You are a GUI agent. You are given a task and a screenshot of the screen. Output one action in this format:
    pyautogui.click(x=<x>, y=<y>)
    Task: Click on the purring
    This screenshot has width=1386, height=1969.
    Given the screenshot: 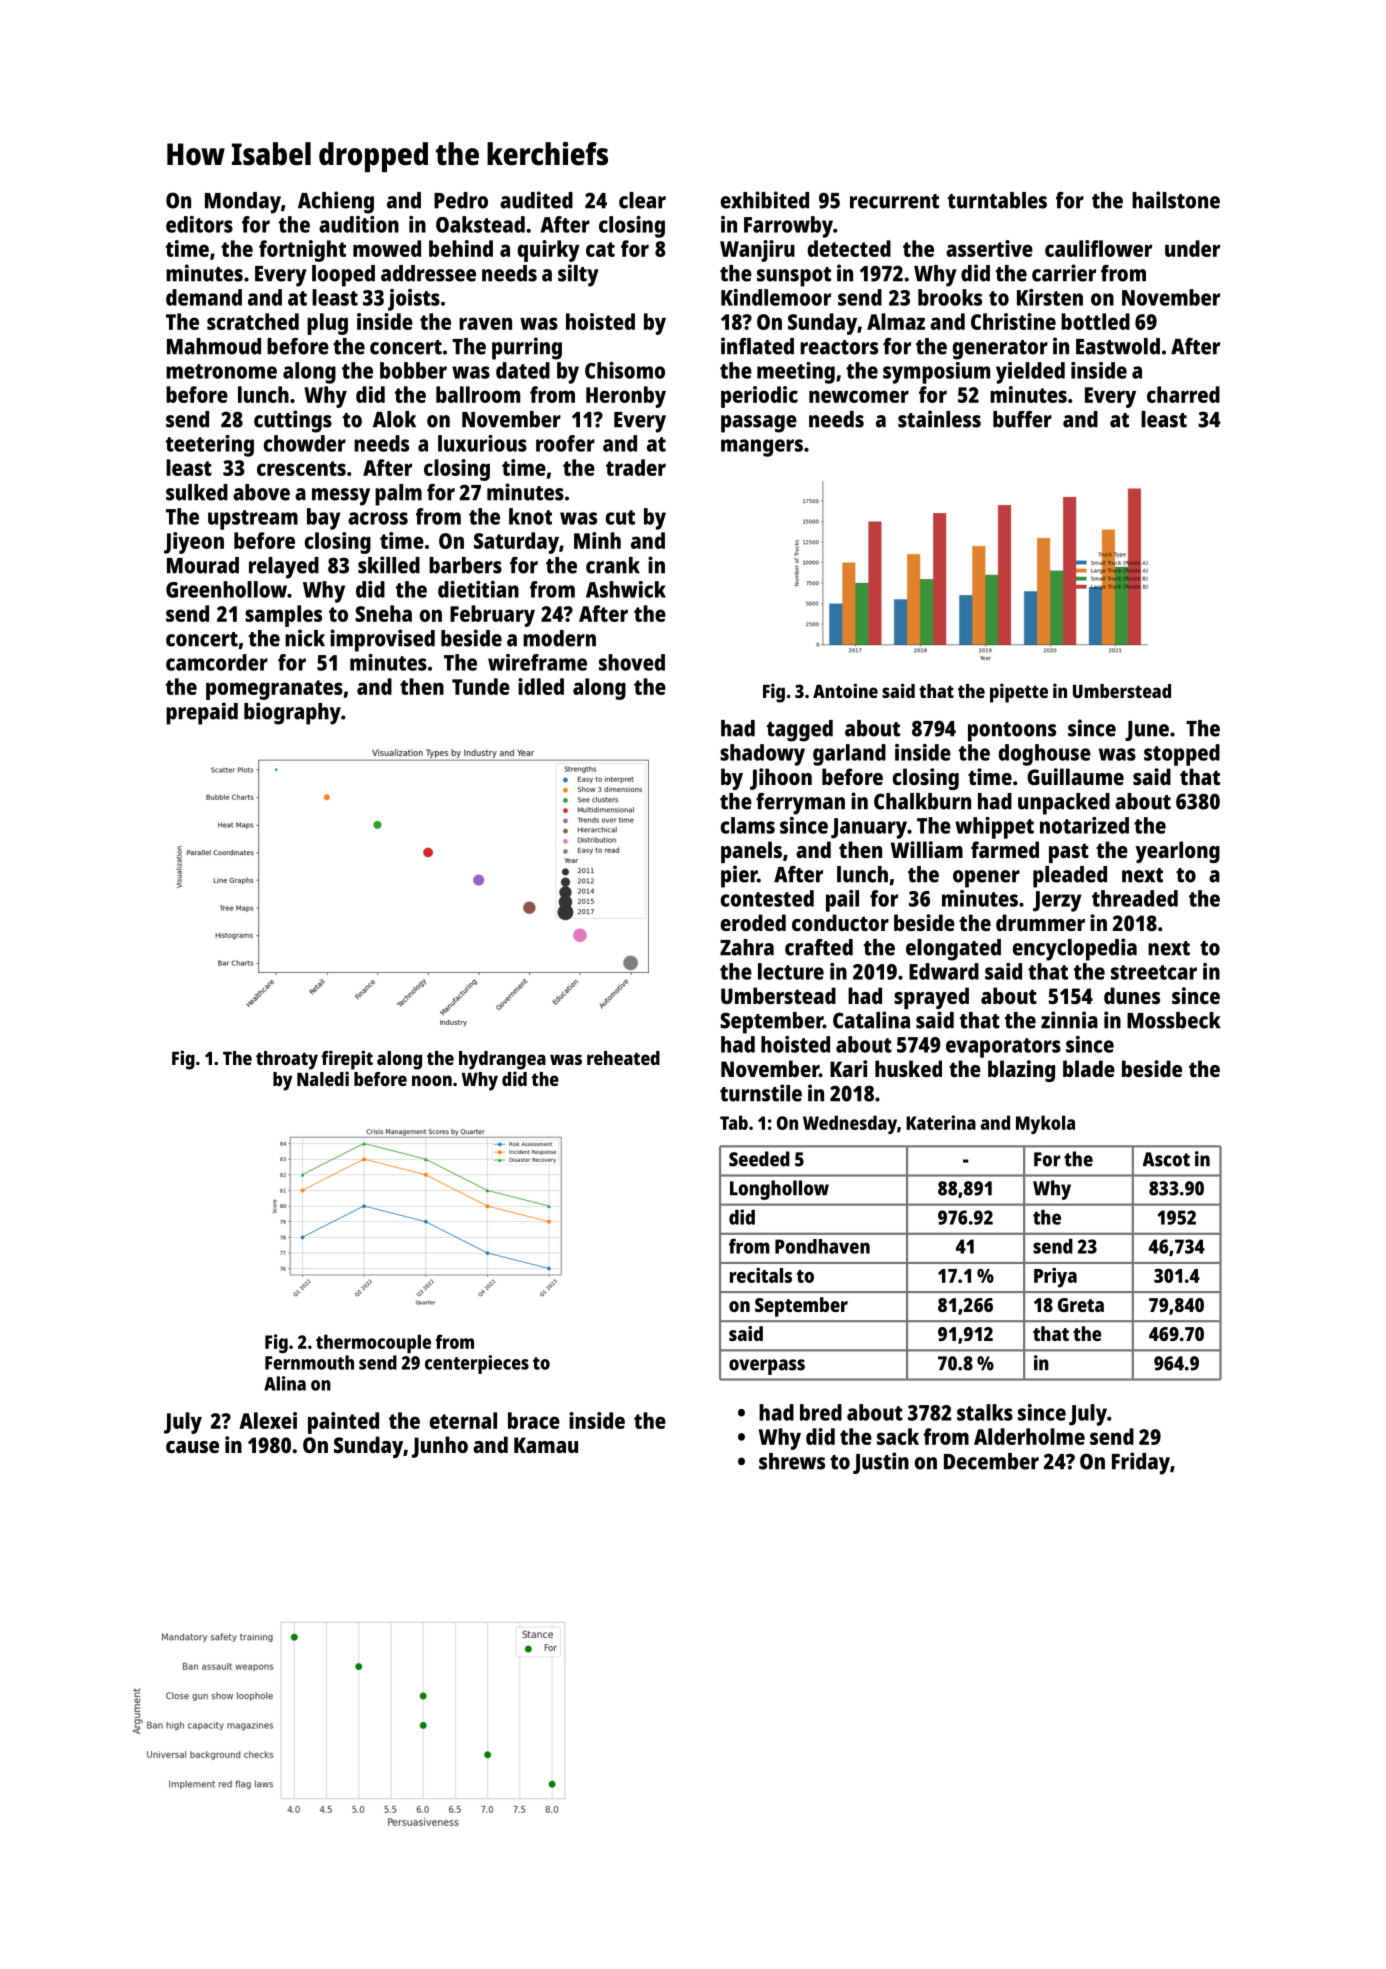 What is the action you would take?
    pyautogui.click(x=527, y=348)
